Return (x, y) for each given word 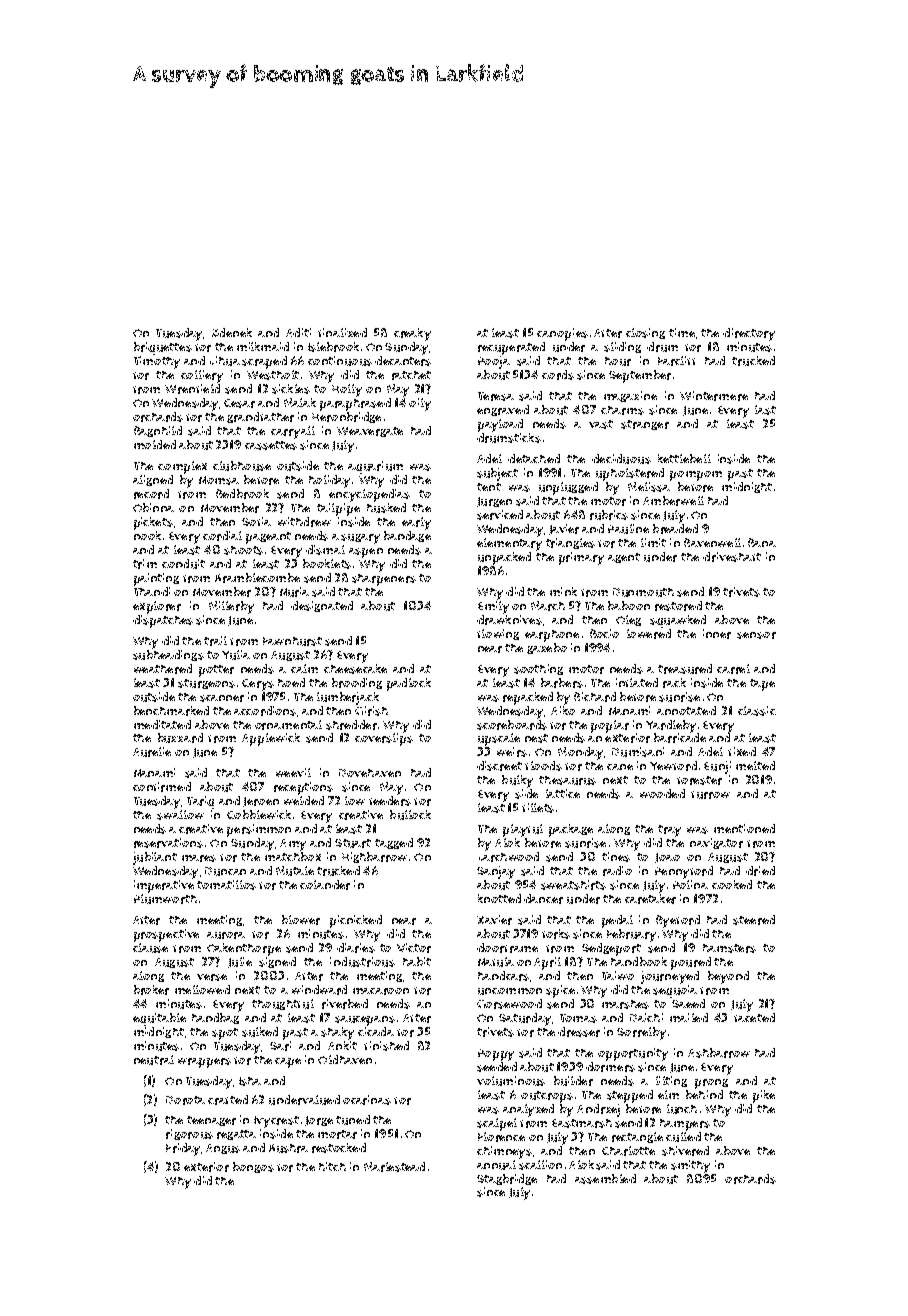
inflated (637, 682)
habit (417, 961)
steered (754, 920)
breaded (675, 529)
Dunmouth (643, 592)
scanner (222, 698)
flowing (498, 634)
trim (145, 564)
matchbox (293, 856)
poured (691, 963)
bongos (253, 1167)
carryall (293, 432)
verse (212, 977)
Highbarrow (374, 857)
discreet (499, 766)
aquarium (375, 467)
